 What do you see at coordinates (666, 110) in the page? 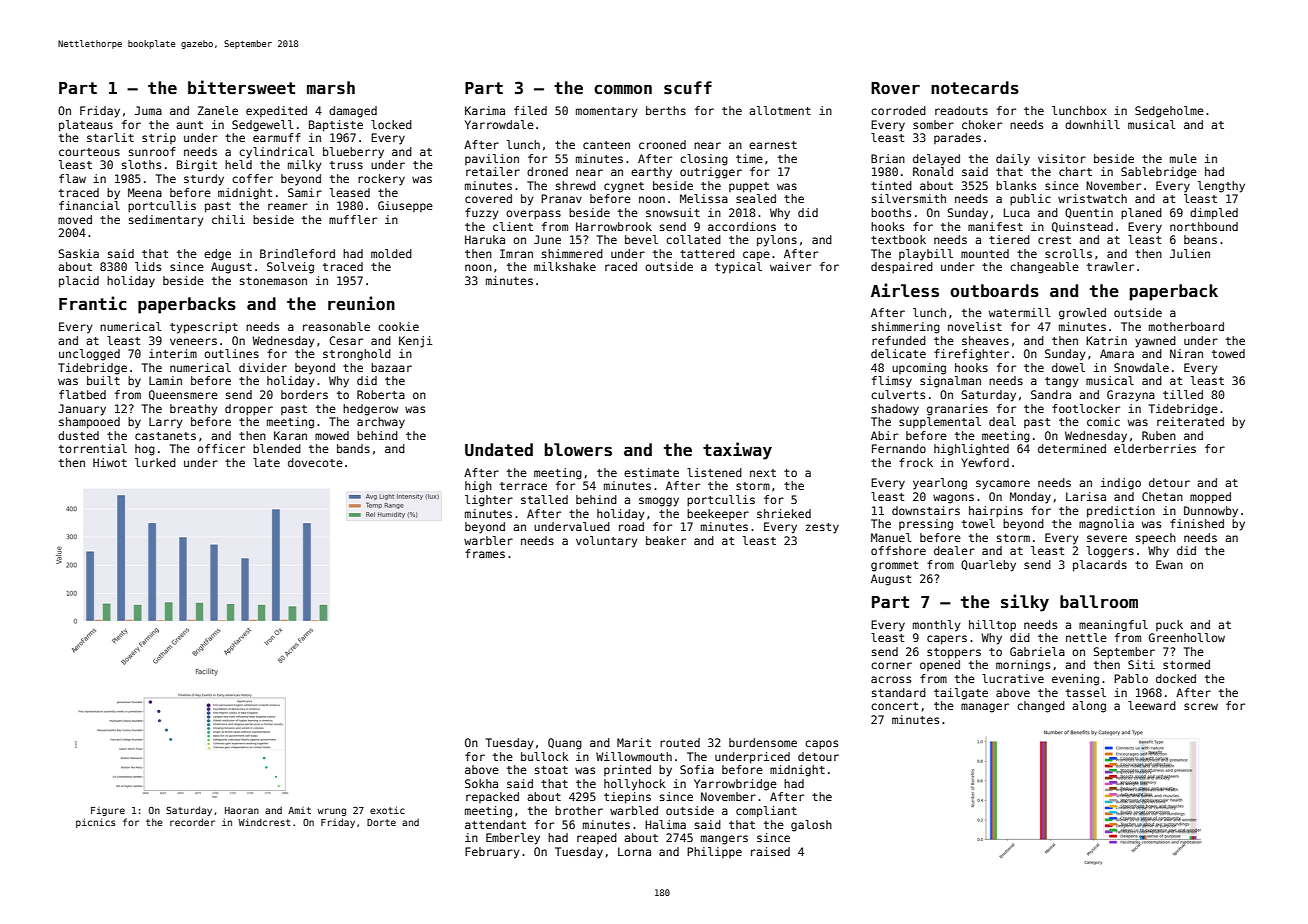
I see `berths` at bounding box center [666, 110].
